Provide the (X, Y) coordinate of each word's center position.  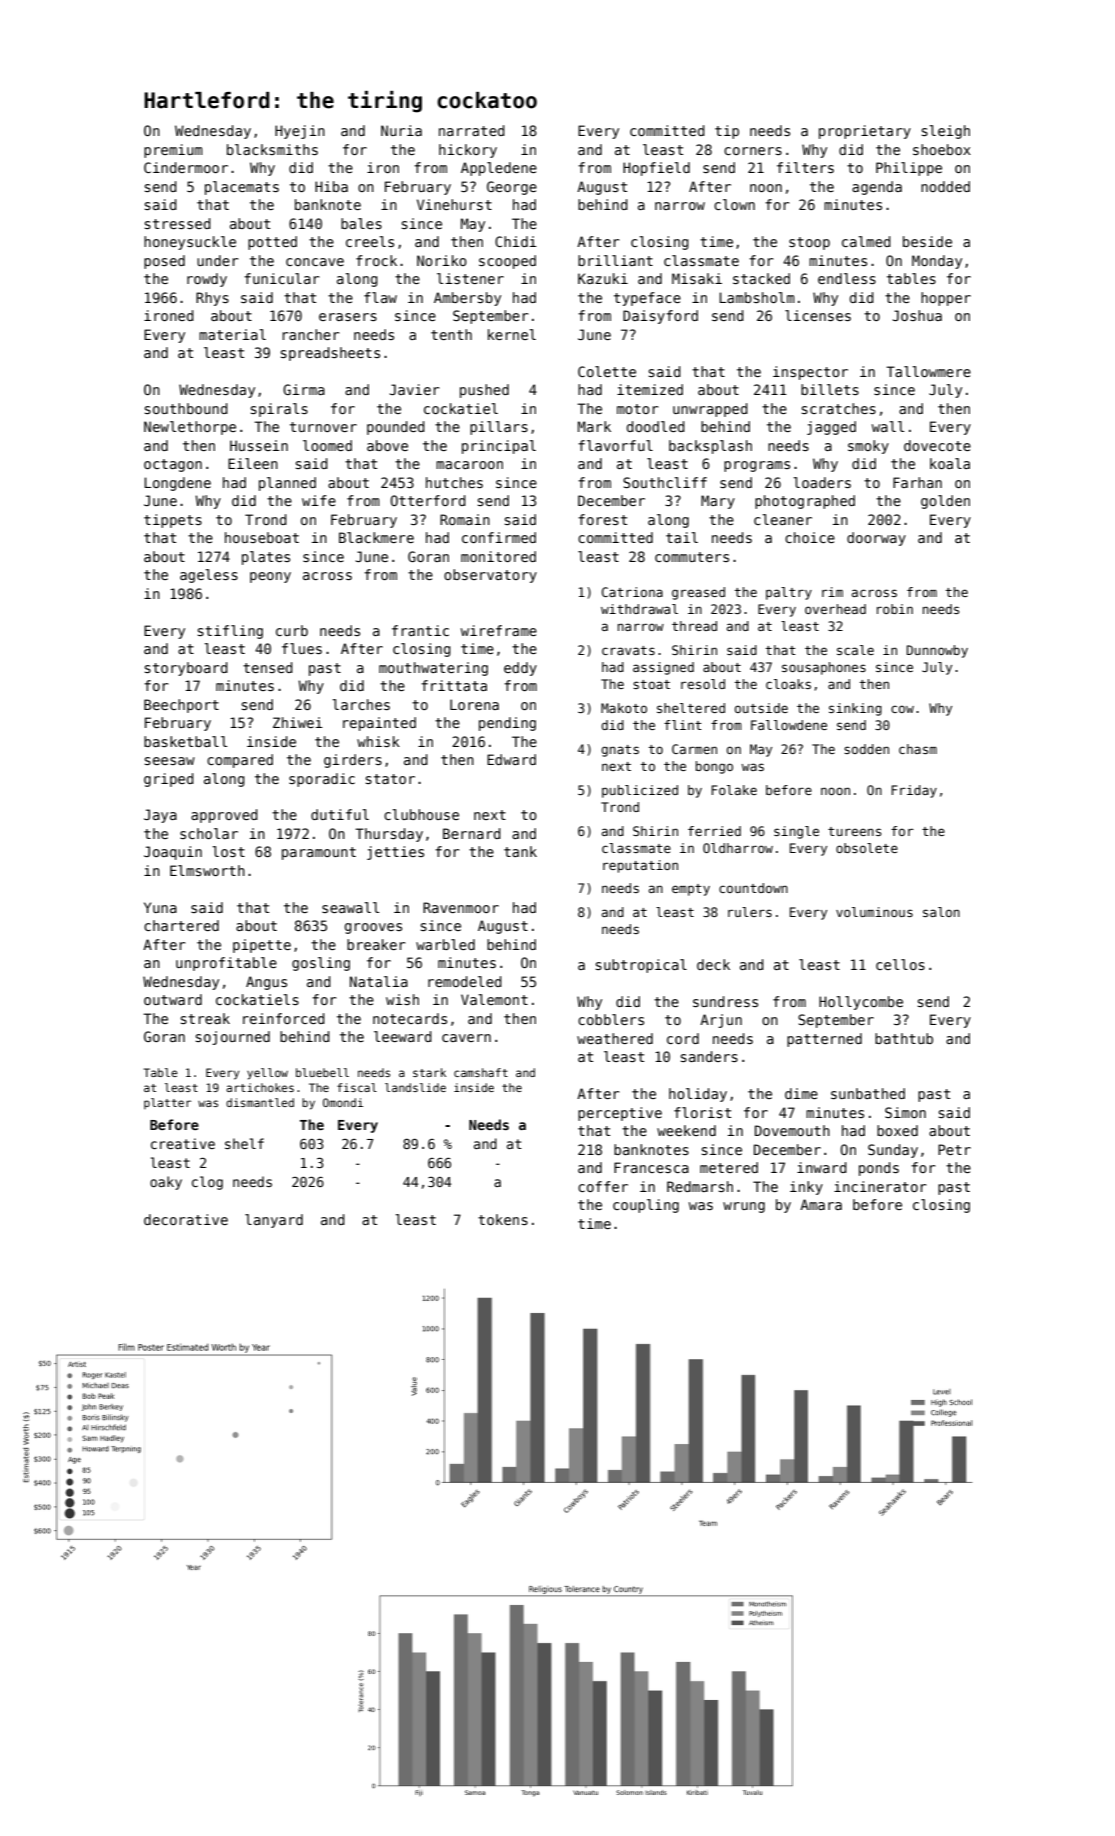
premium (173, 151)
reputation (640, 866)
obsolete (867, 848)
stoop (809, 243)
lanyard (274, 1221)
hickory (468, 151)
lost (229, 851)
